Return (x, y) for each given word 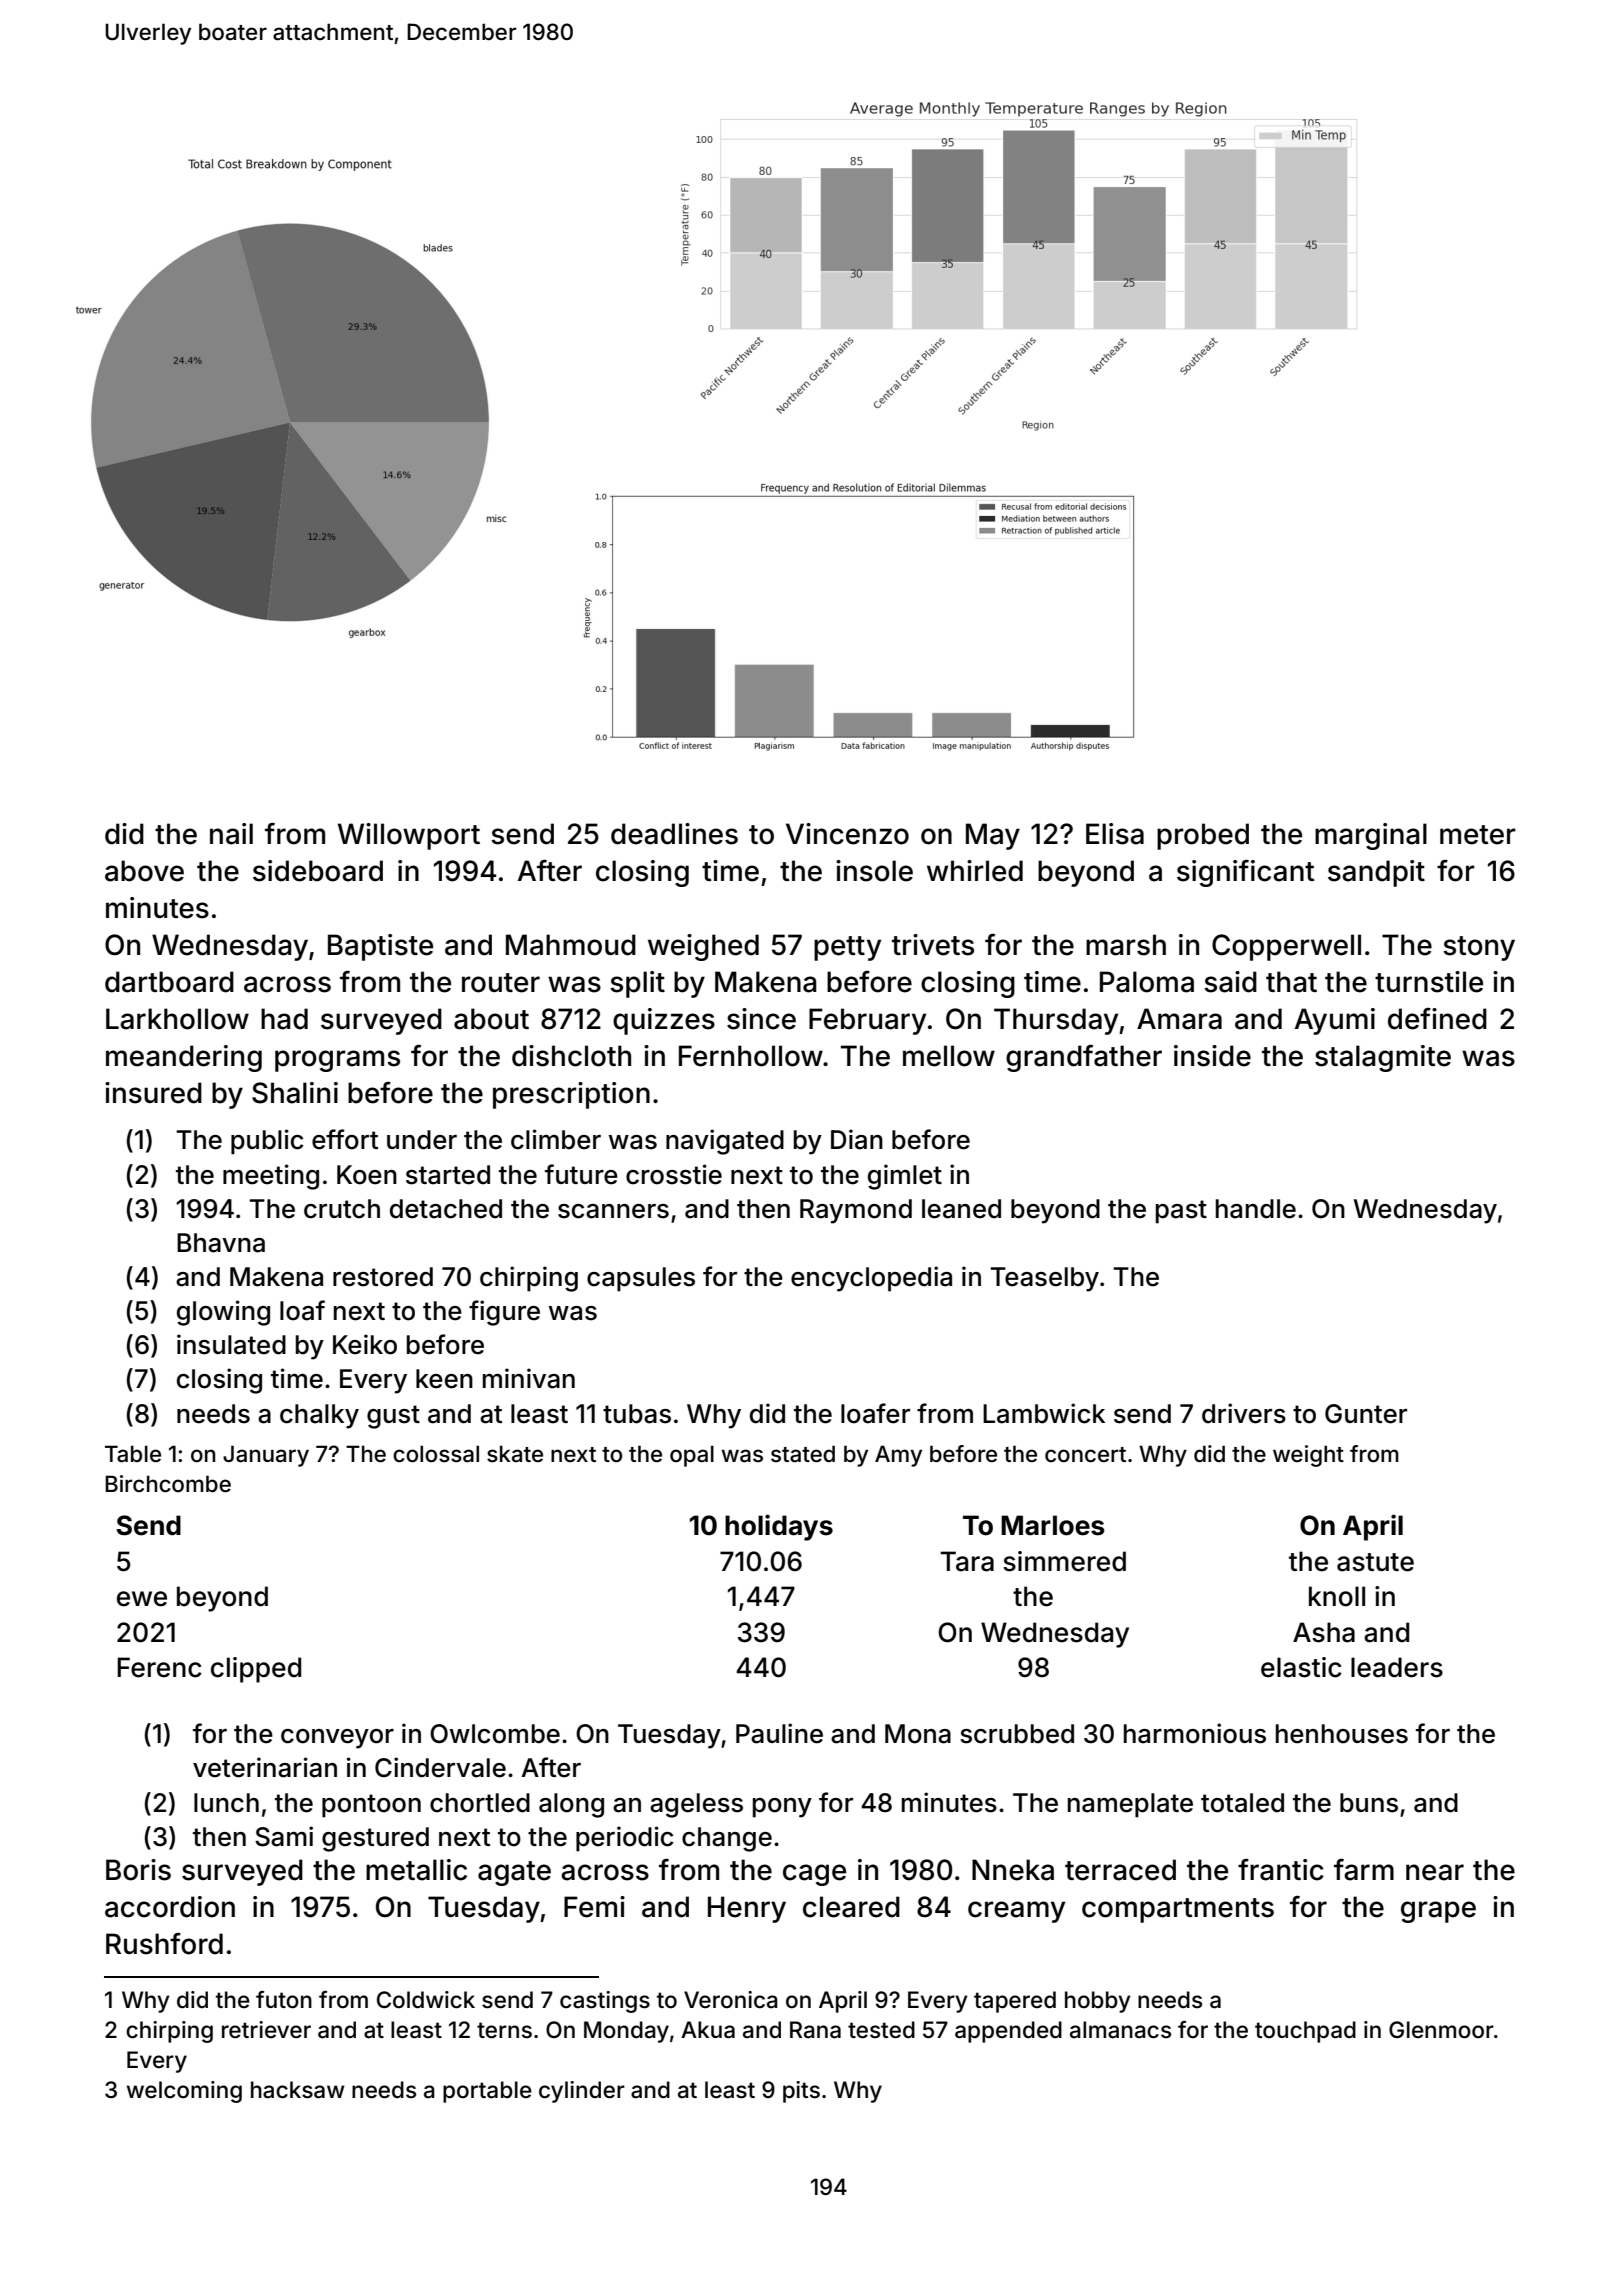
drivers (1244, 1413)
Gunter (1366, 1414)
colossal (436, 1454)
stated (803, 1454)
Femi (594, 1907)
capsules (641, 1279)
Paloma (1147, 982)
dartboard (169, 982)
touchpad (1305, 2032)
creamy (1016, 1912)
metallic (416, 1870)
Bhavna (221, 1243)
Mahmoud (571, 945)
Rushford (164, 1944)
